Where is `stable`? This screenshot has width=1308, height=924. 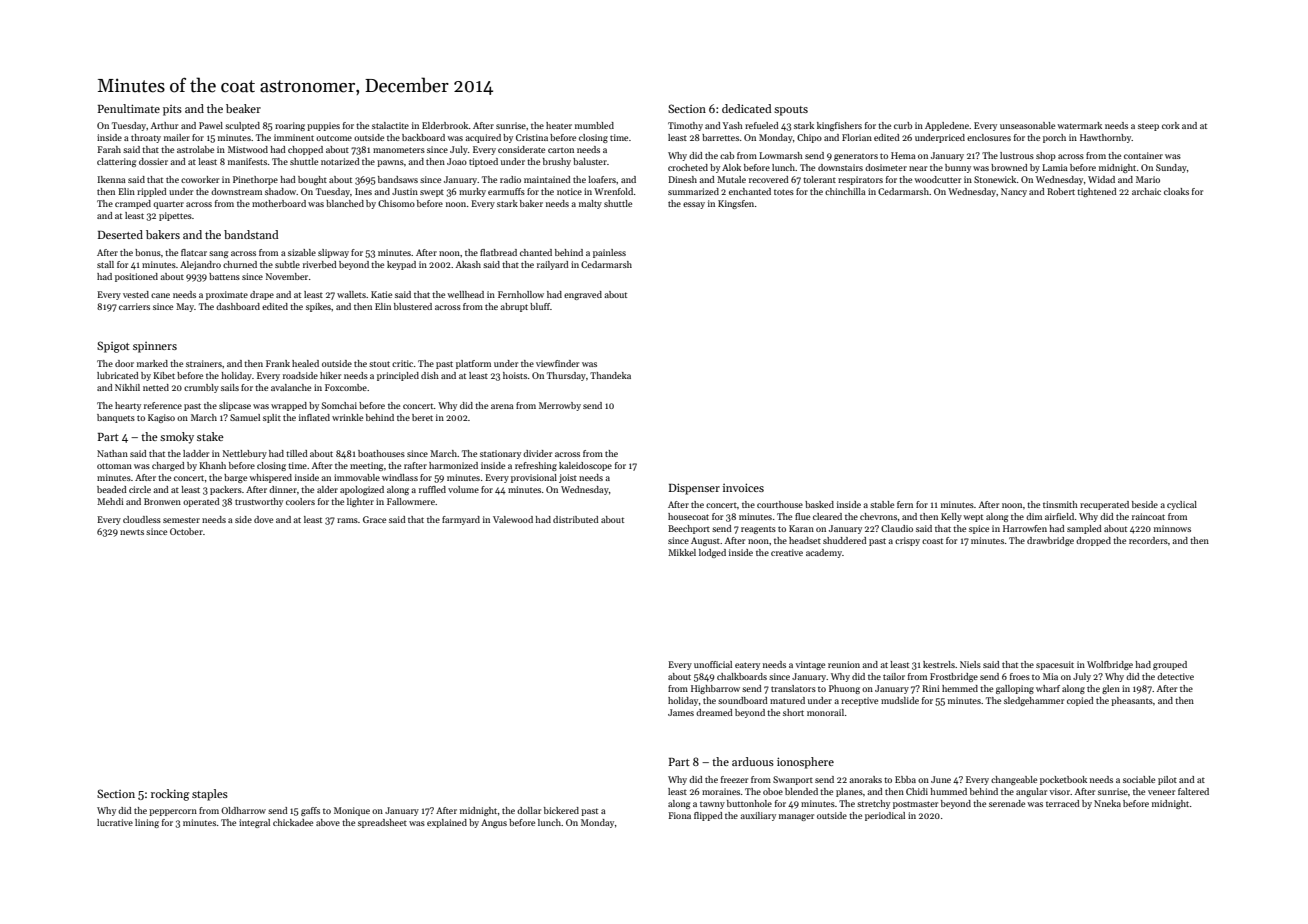 stable is located at coordinates (882, 504).
